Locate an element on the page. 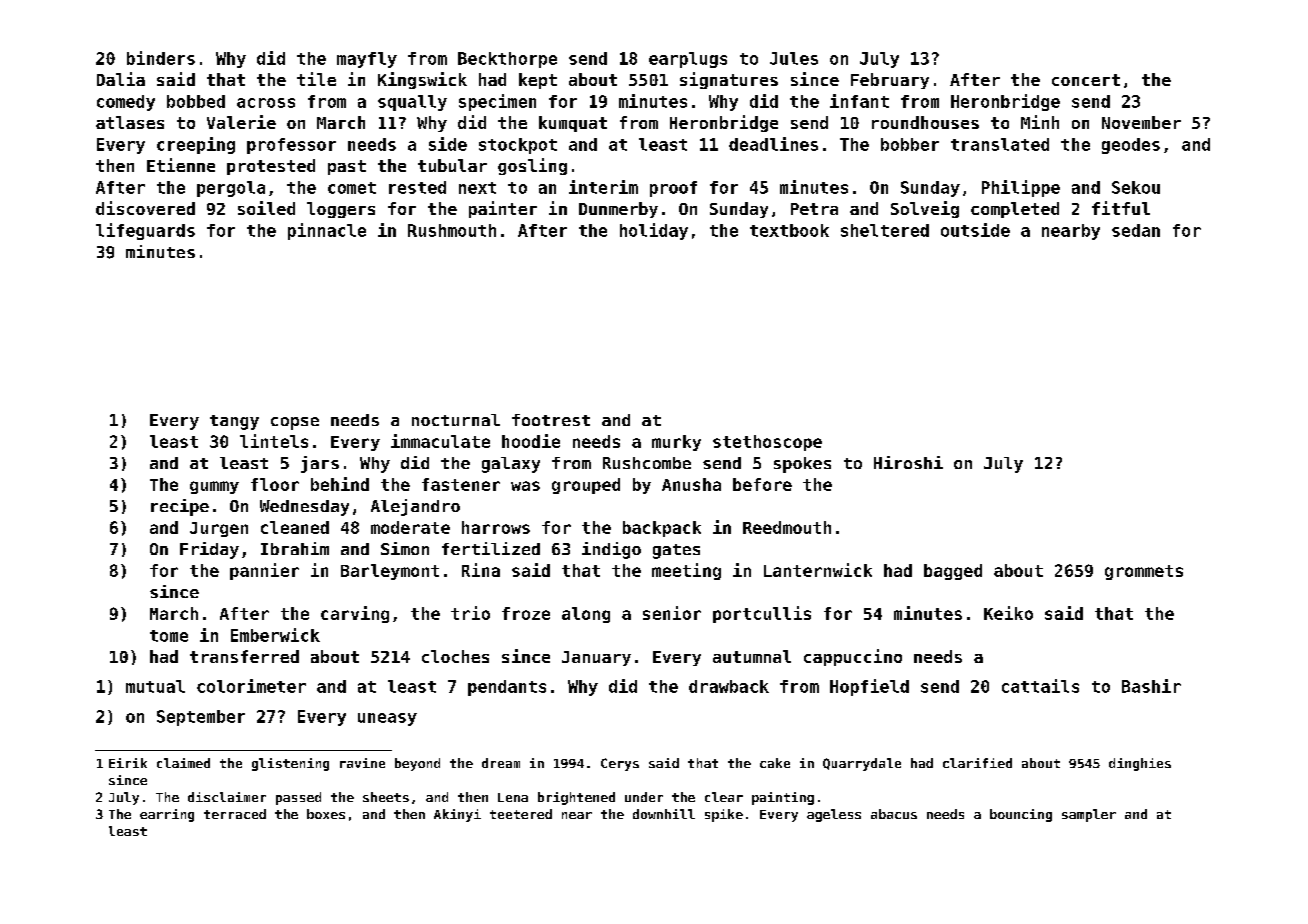  Jules is located at coordinates (794, 58).
